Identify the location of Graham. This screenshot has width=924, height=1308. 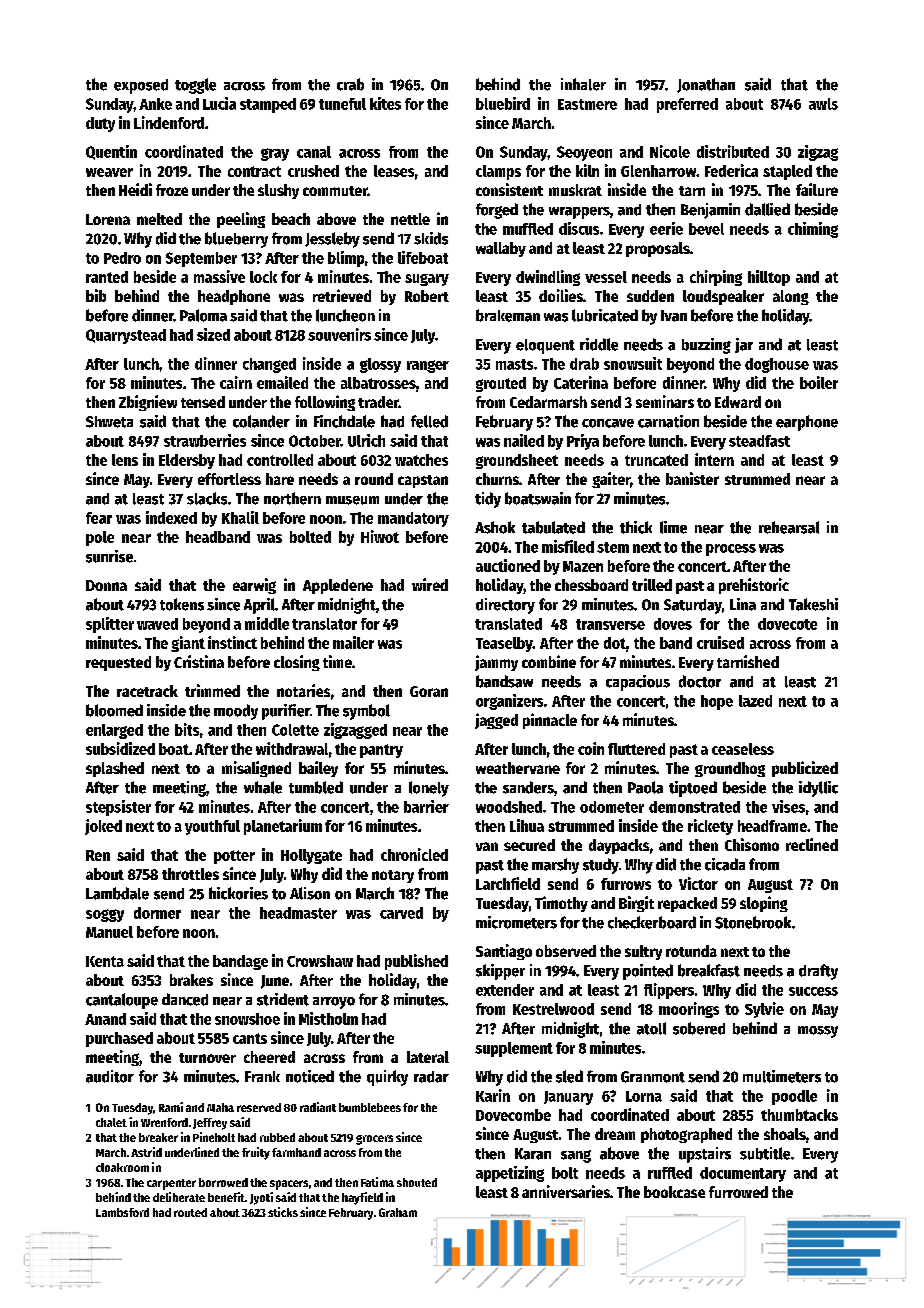
(398, 1212).
